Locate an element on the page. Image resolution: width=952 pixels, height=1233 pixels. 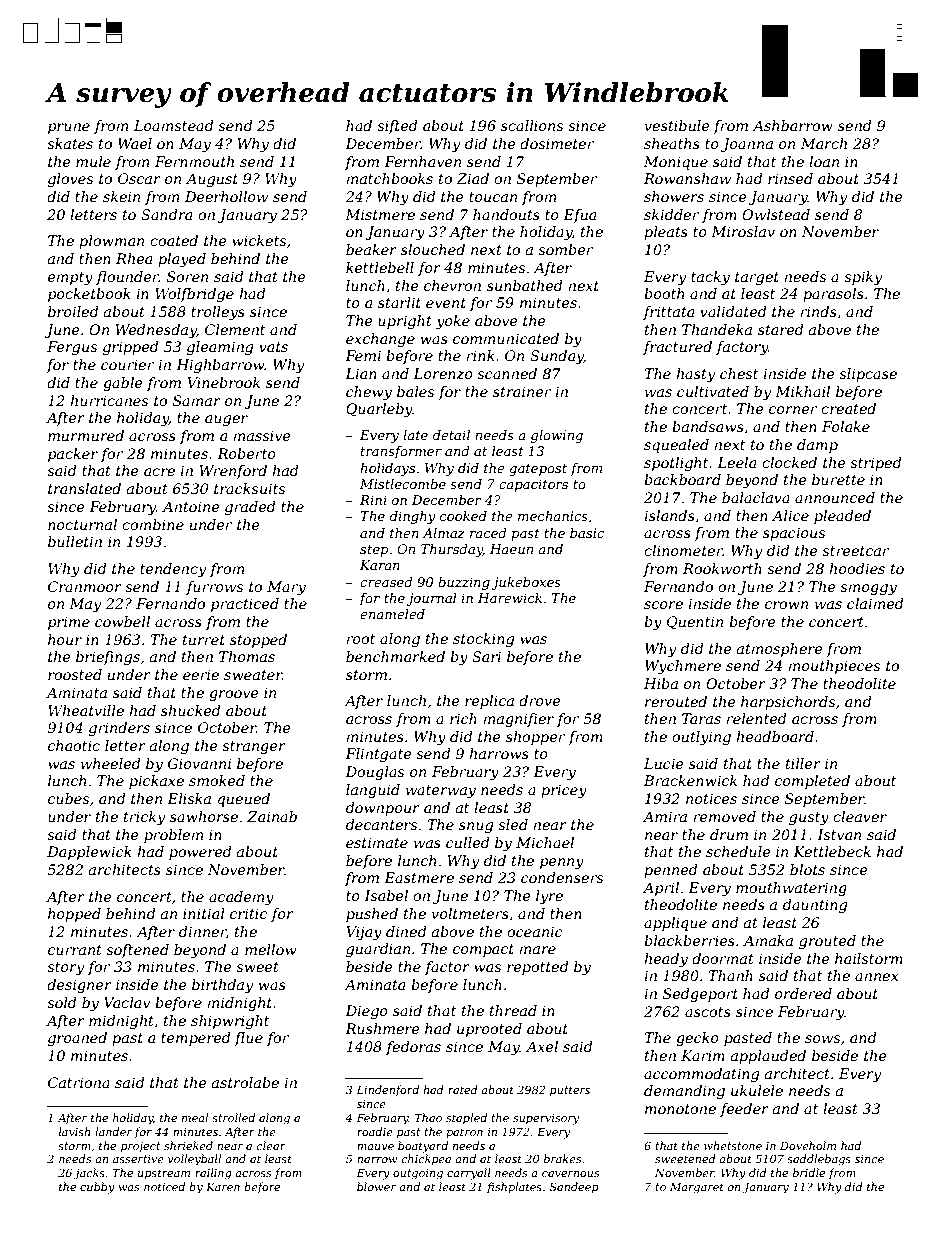
Mistlecombe is located at coordinates (403, 484).
